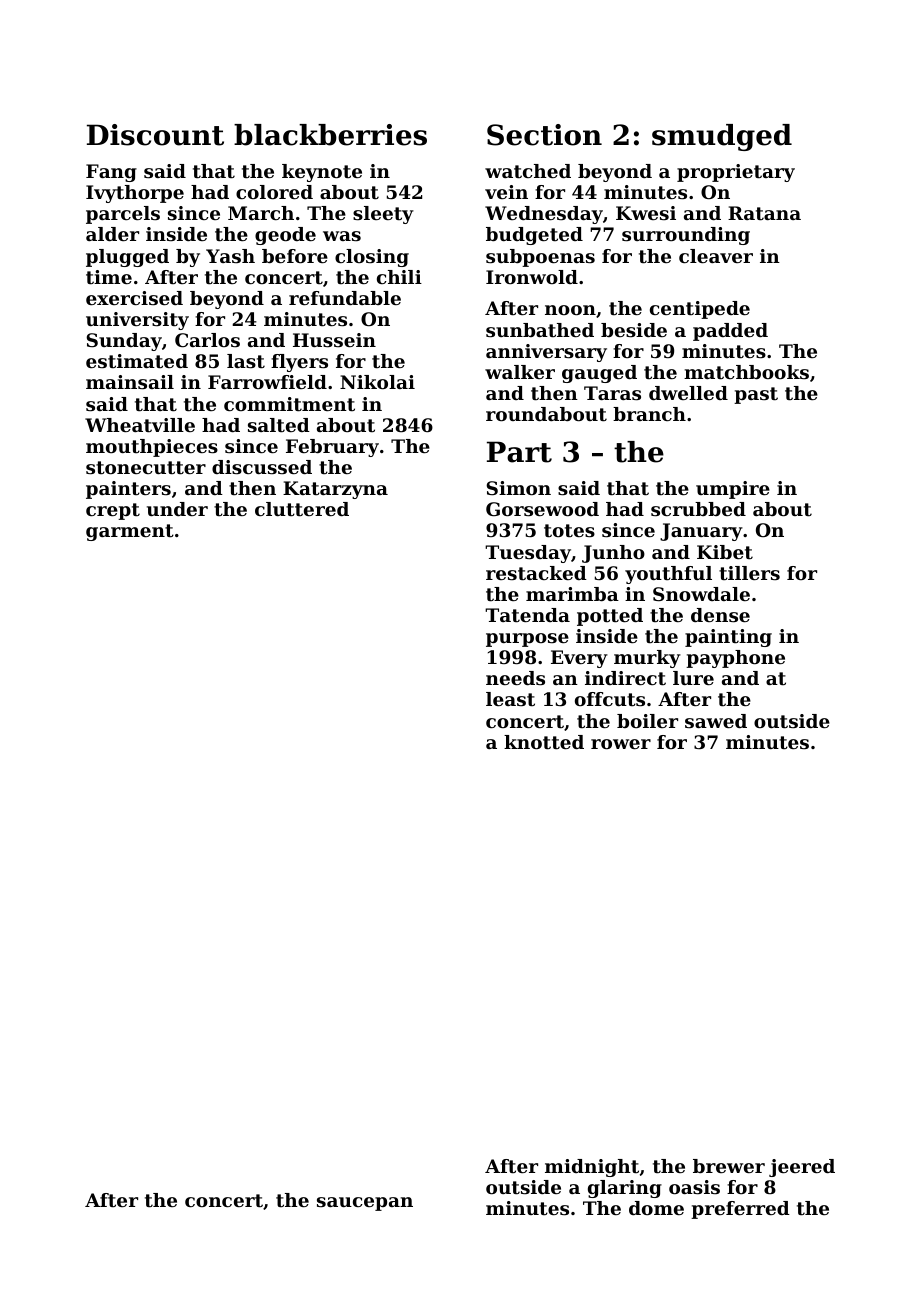 The width and height of the document is (924, 1314). I want to click on least, so click(510, 699).
